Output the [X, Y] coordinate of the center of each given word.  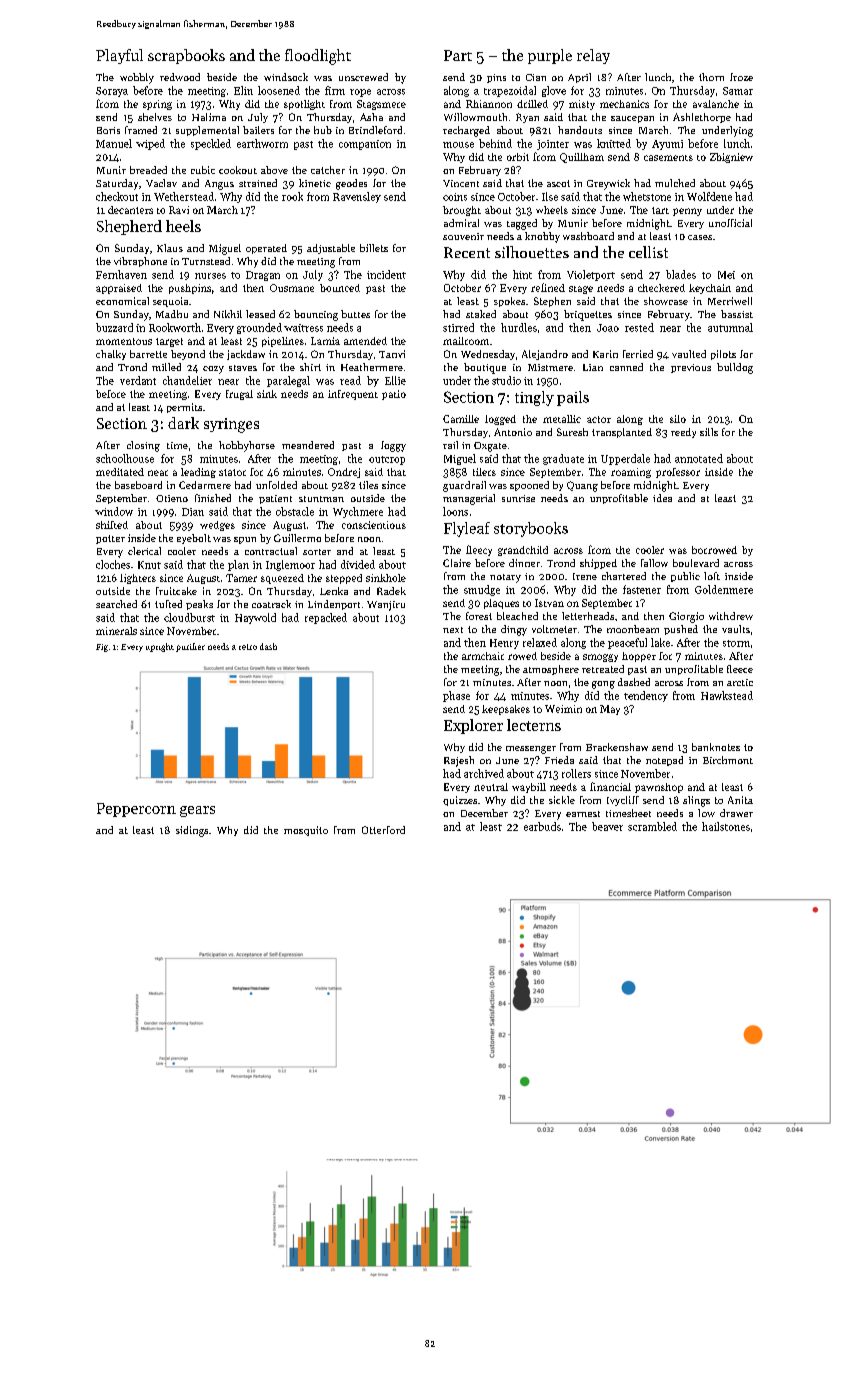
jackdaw [246, 355]
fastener [642, 589]
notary [505, 578]
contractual [271, 551]
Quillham [582, 158]
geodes [351, 184]
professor [678, 473]
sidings [192, 831]
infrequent [353, 395]
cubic [203, 170]
